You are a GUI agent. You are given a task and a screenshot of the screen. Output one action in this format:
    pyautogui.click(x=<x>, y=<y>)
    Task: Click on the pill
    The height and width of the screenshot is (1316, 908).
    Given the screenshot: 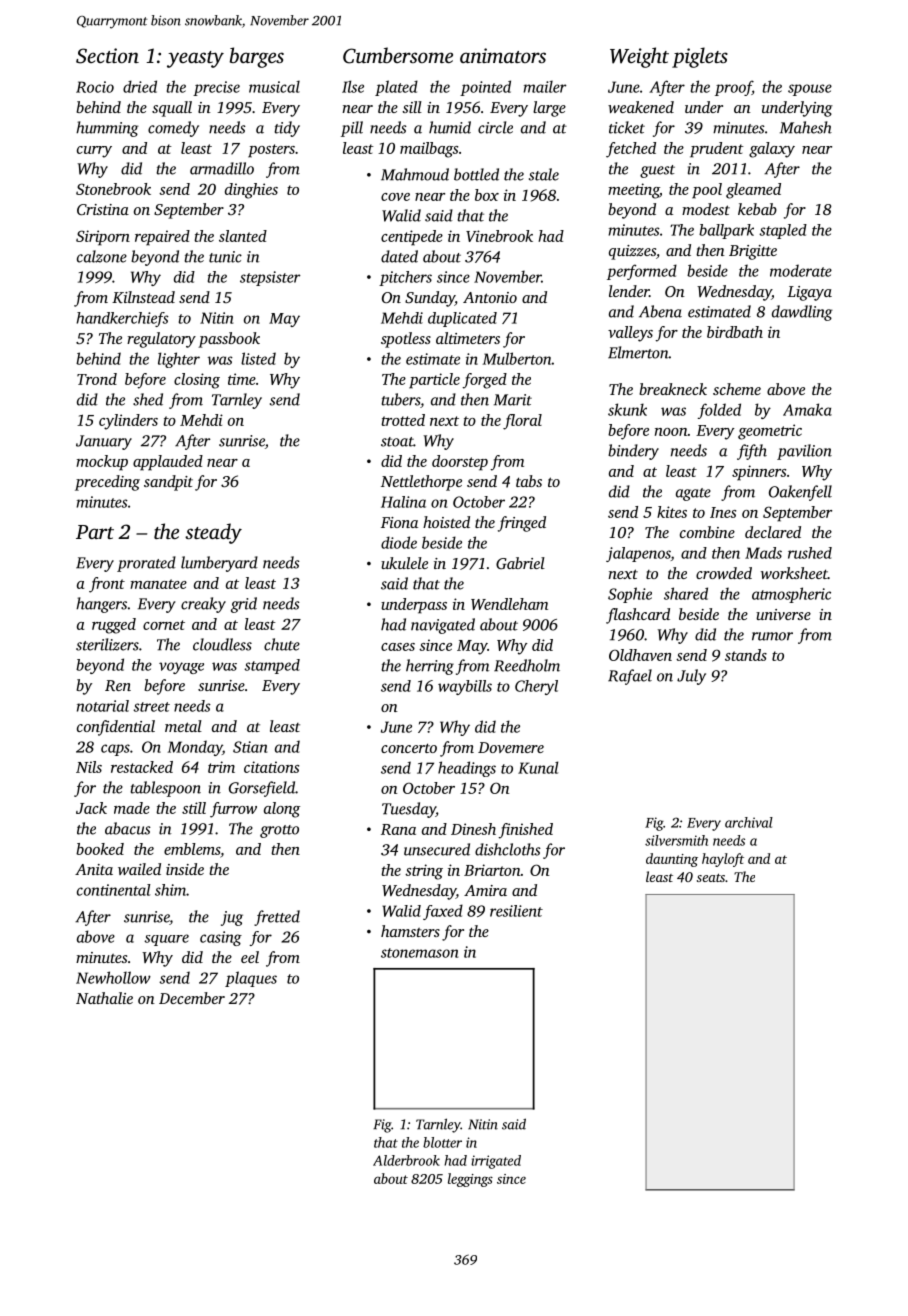 What is the action you would take?
    pyautogui.click(x=352, y=129)
